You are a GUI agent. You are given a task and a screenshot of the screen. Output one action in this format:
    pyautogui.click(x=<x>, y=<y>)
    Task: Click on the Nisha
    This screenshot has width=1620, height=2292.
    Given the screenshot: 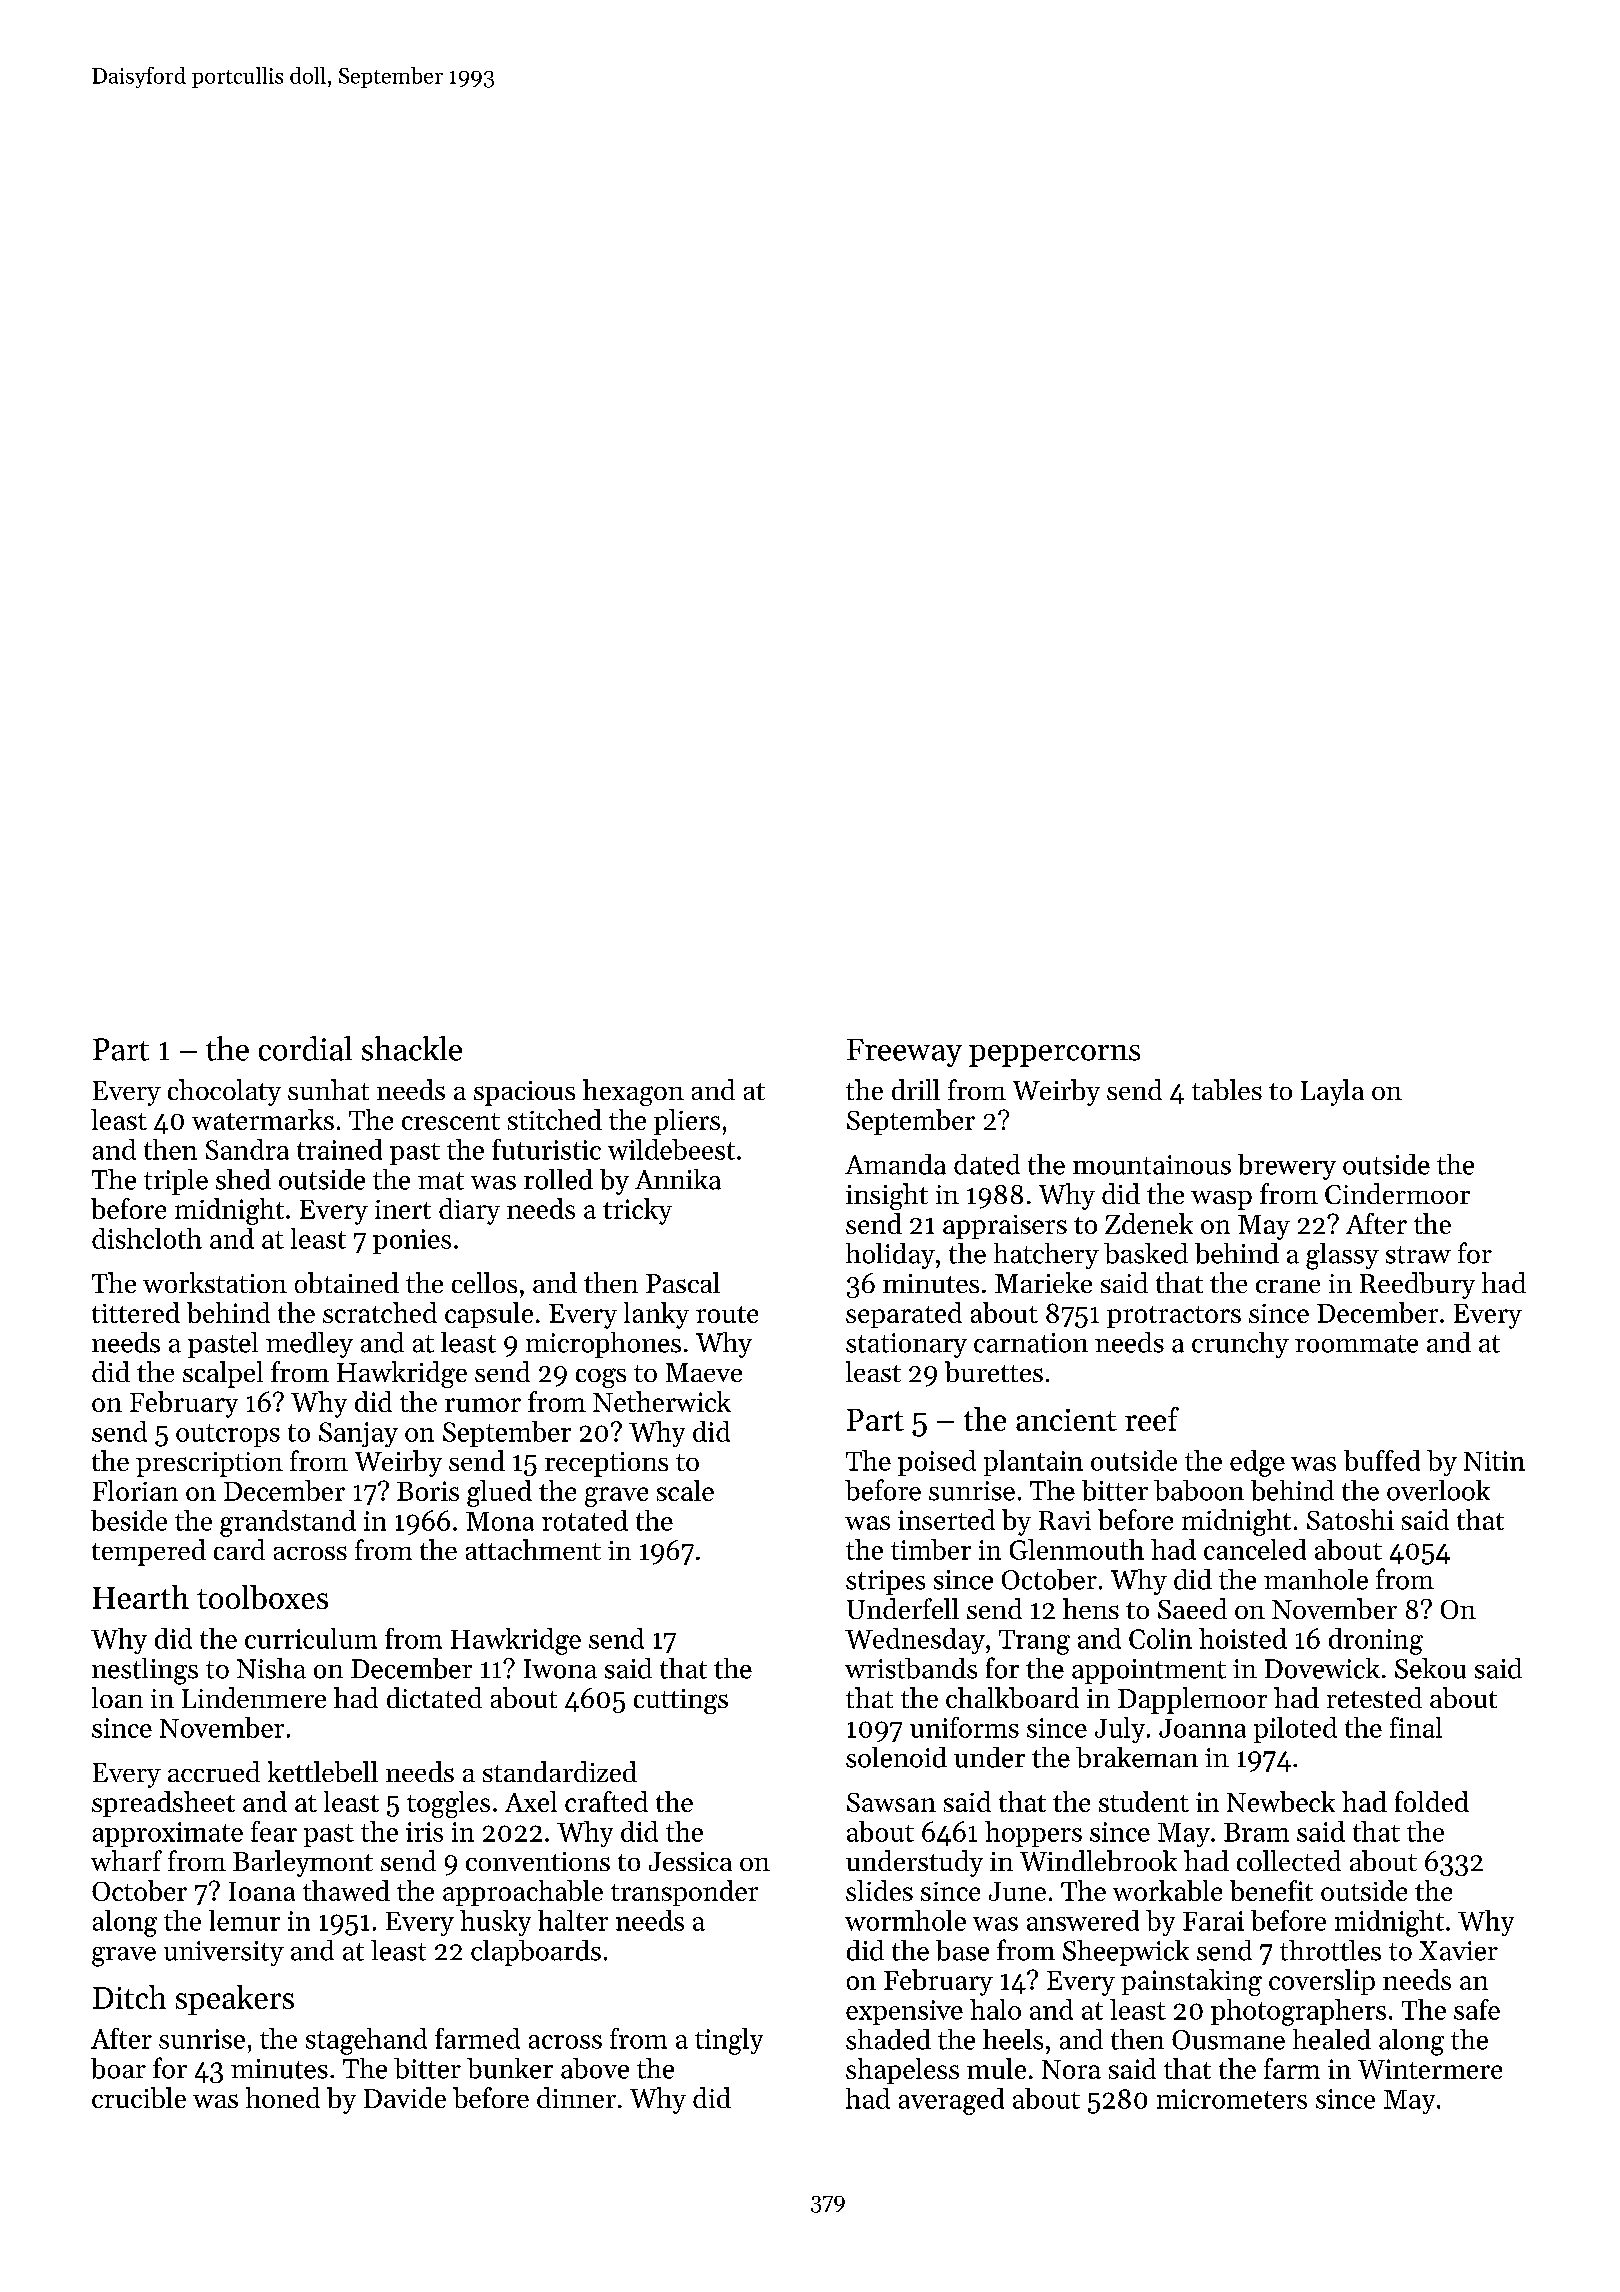 What is the action you would take?
    pyautogui.click(x=271, y=1668)
